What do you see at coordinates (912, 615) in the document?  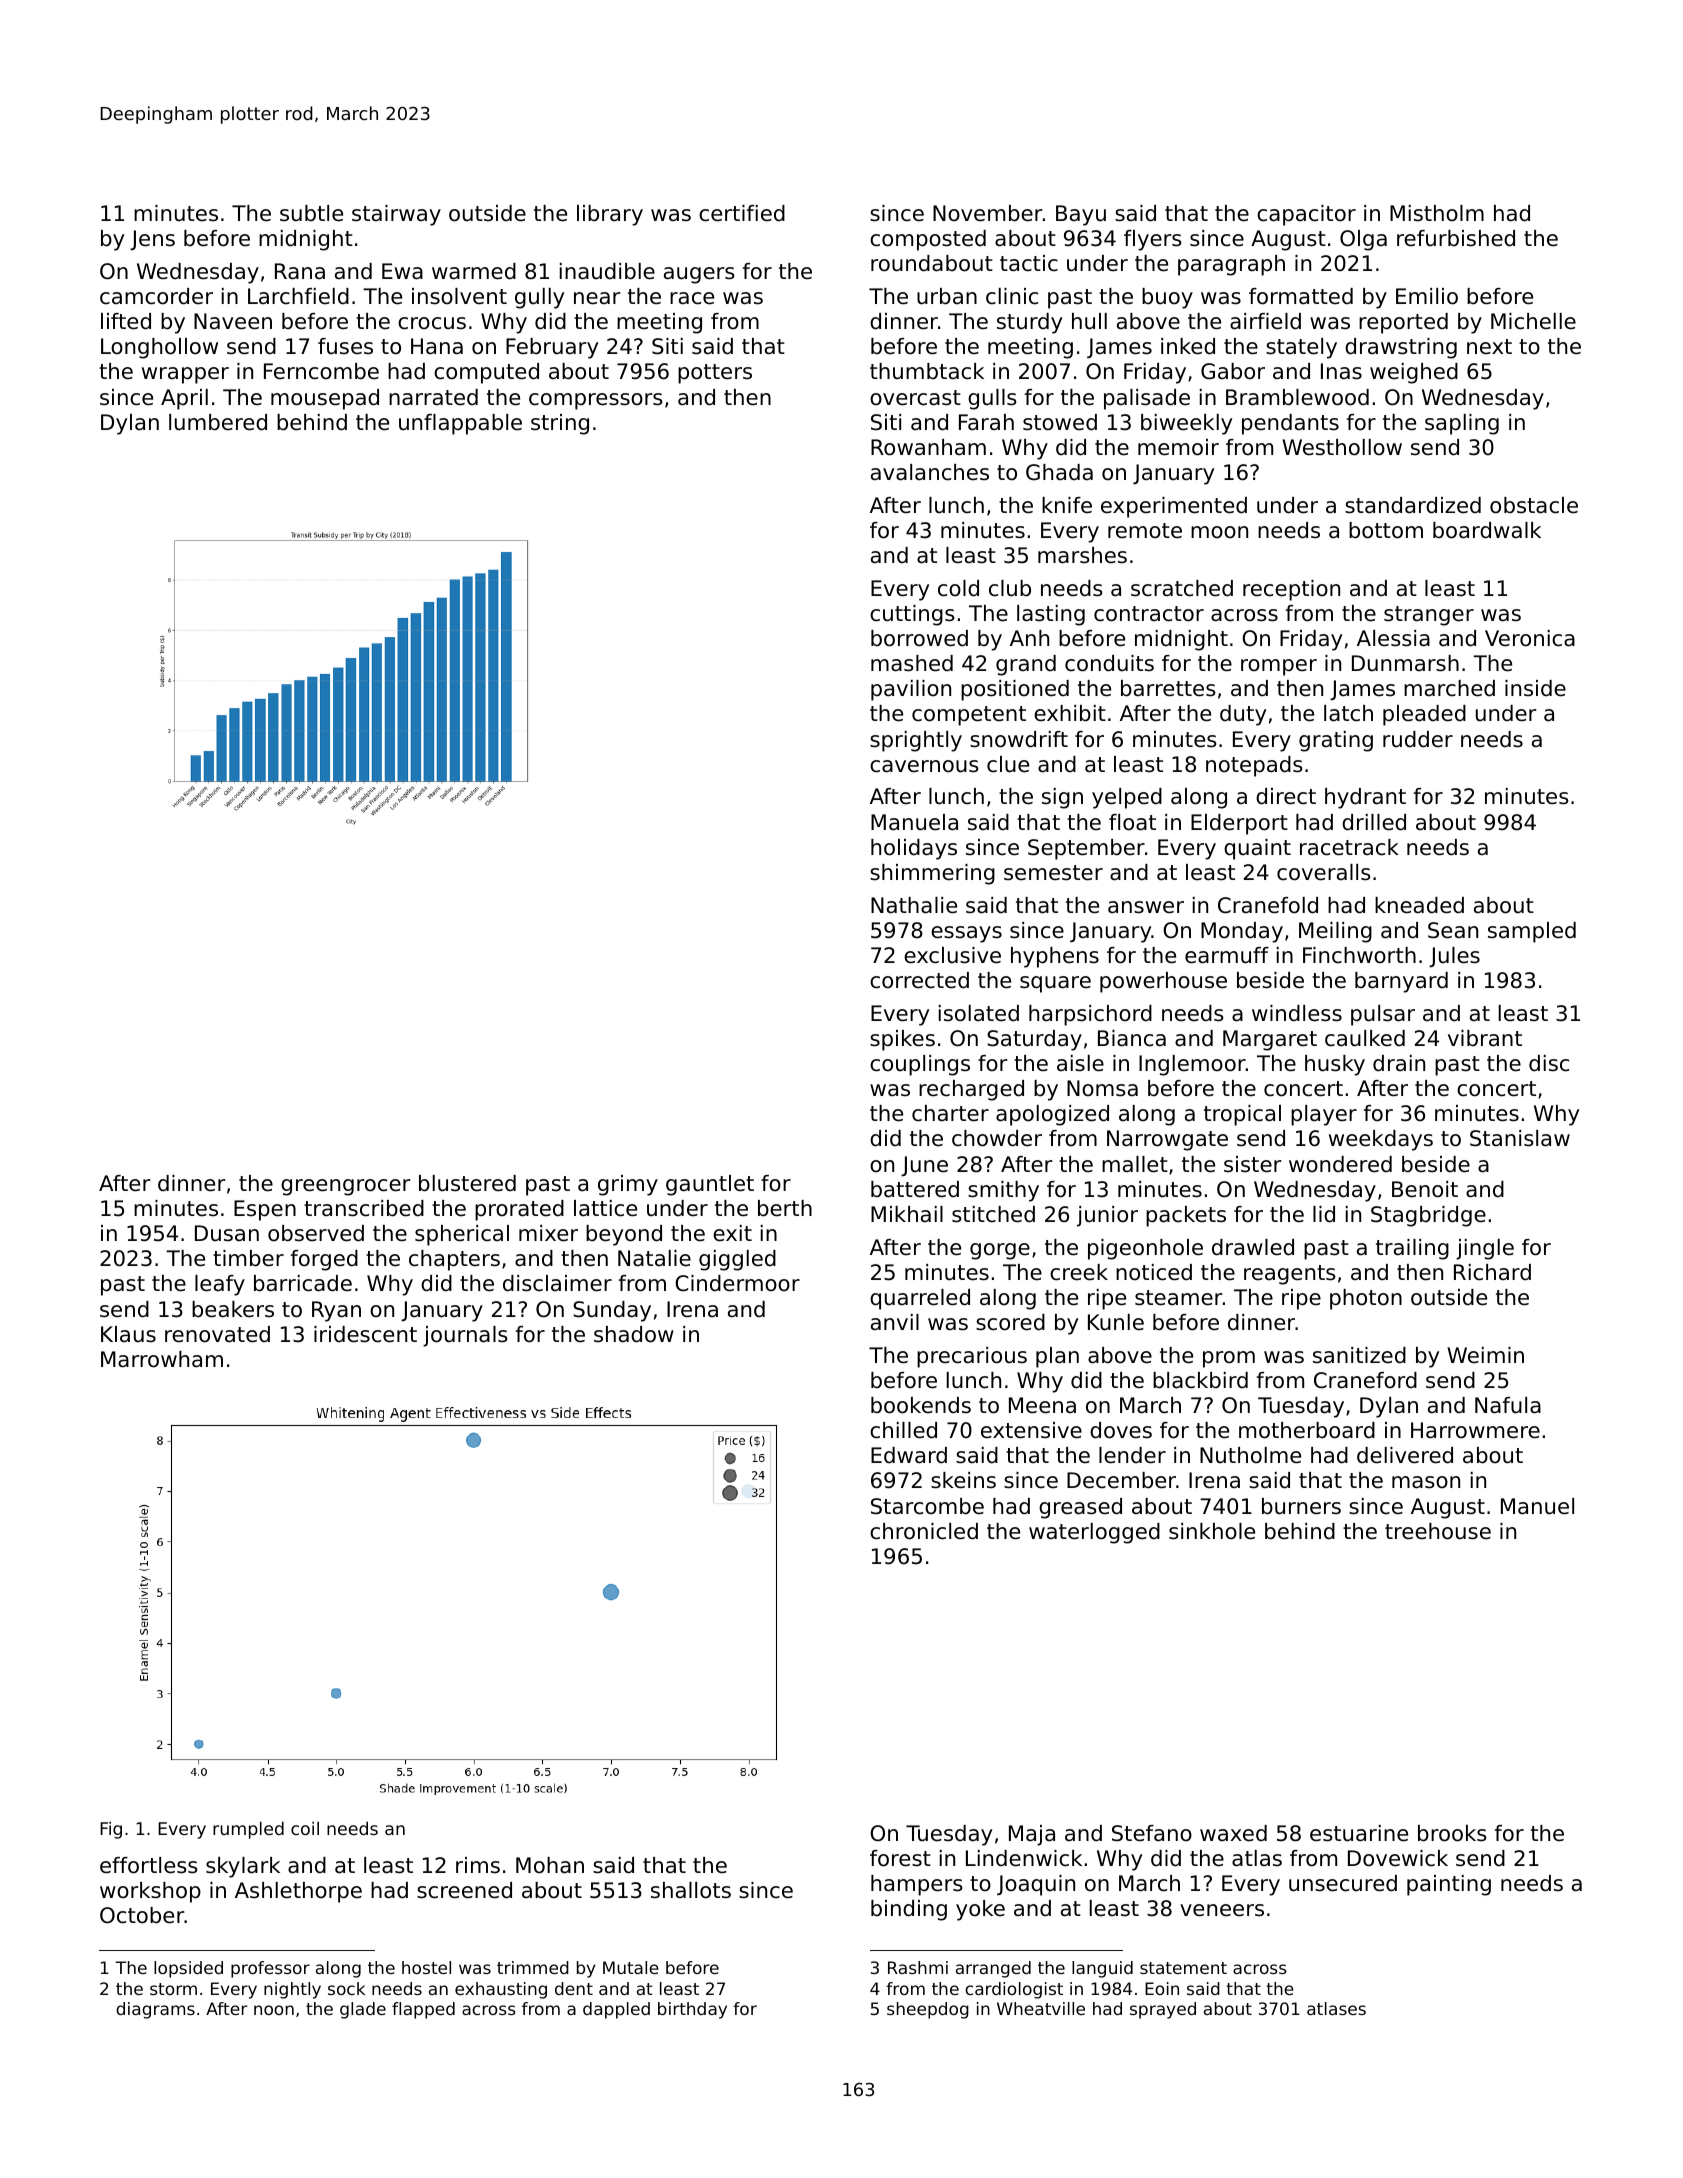 I see `cuttings` at bounding box center [912, 615].
